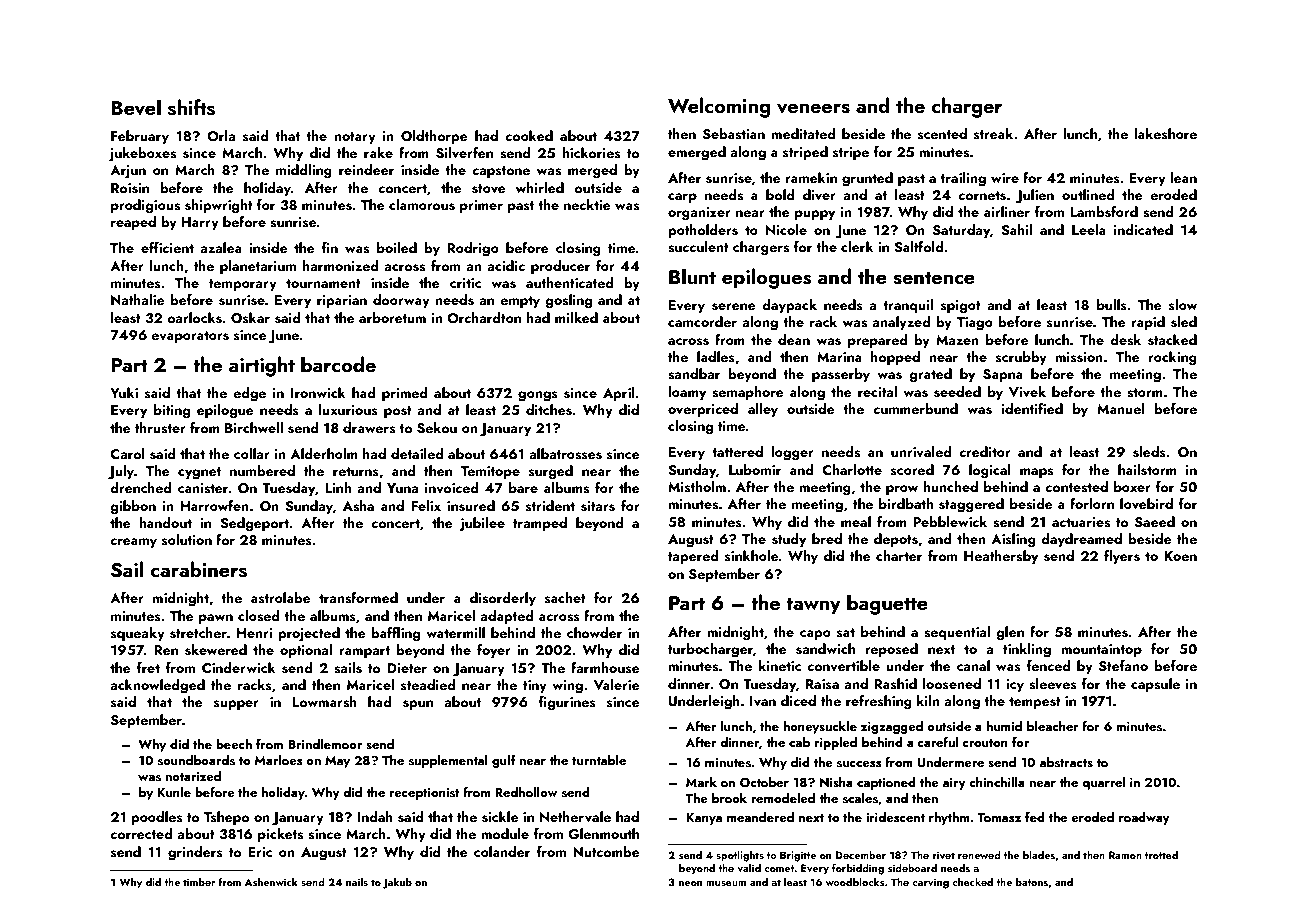  Describe the element at coordinates (1021, 358) in the screenshot. I see `scrubby` at that location.
